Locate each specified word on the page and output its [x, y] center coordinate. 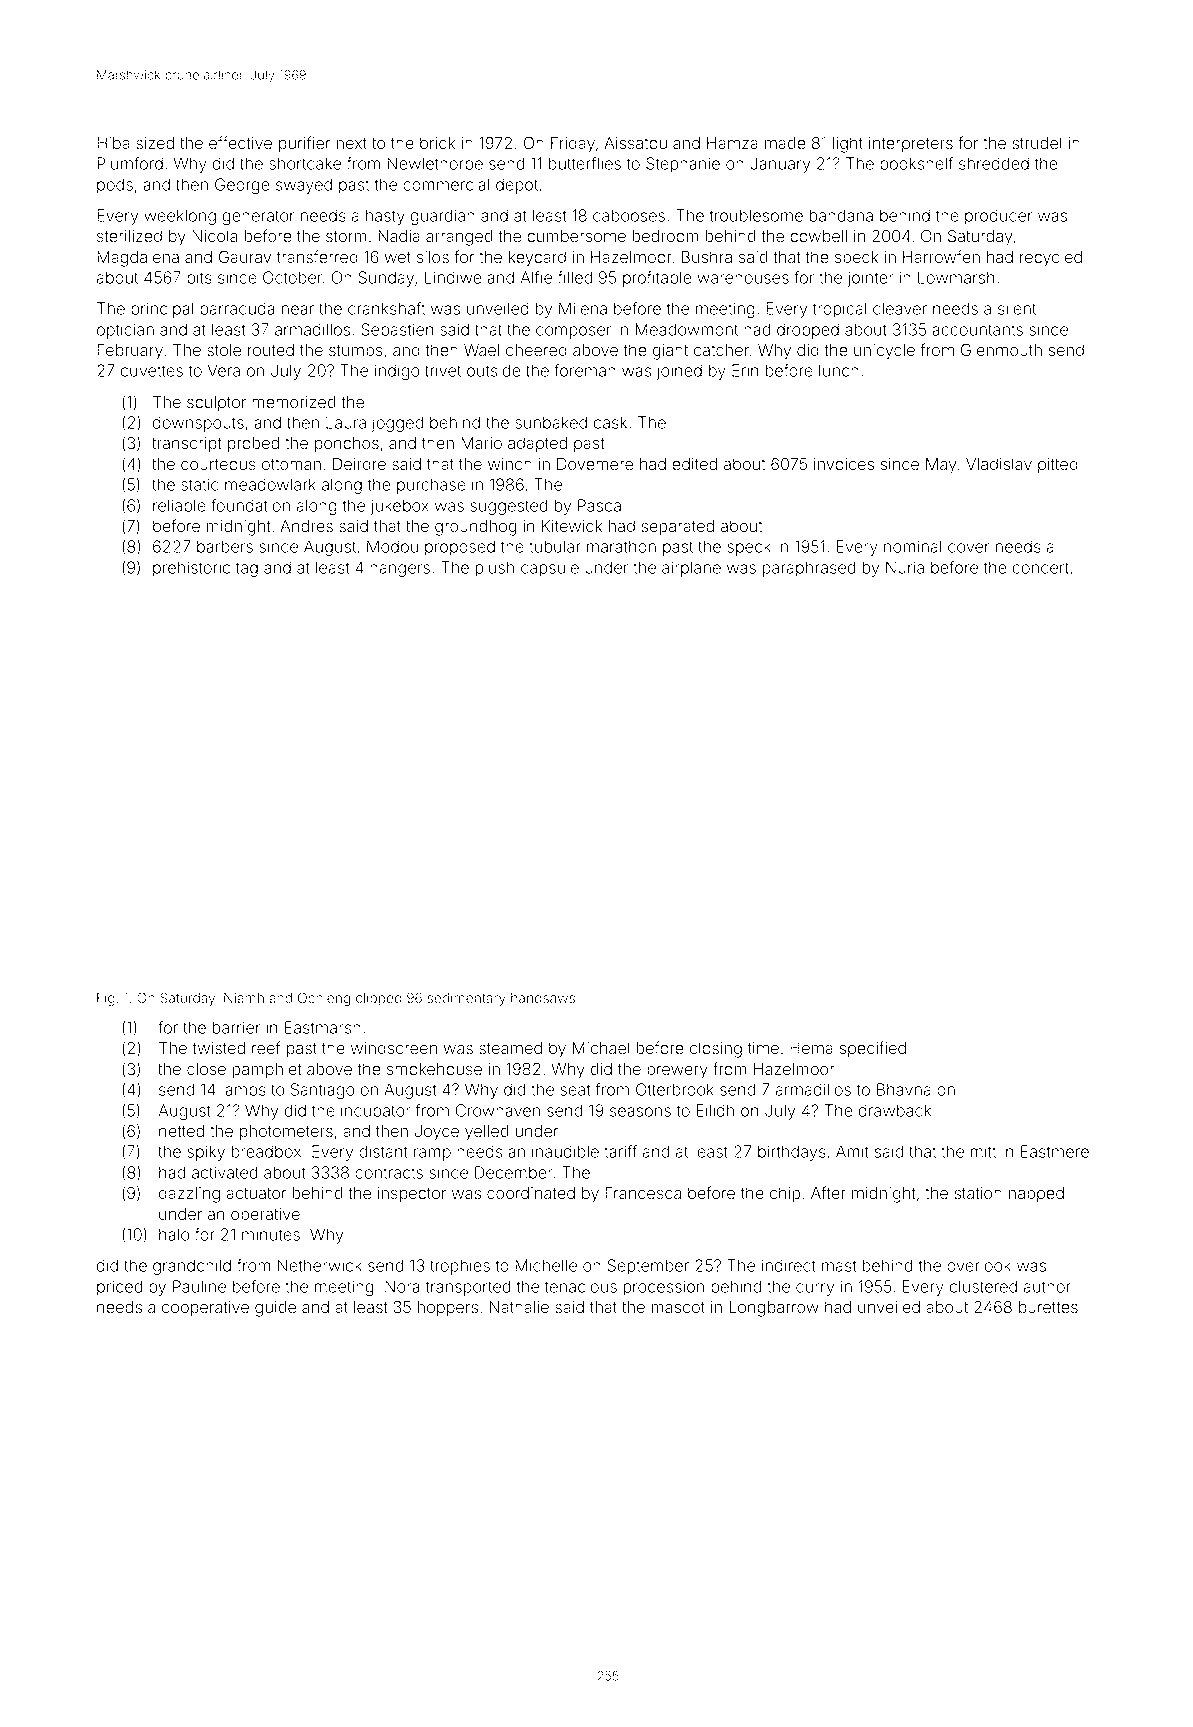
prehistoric [191, 569]
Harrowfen [941, 257]
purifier [304, 144]
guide [275, 1309]
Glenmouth [1001, 350]
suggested [509, 507]
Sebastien [397, 329]
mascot [678, 1308]
